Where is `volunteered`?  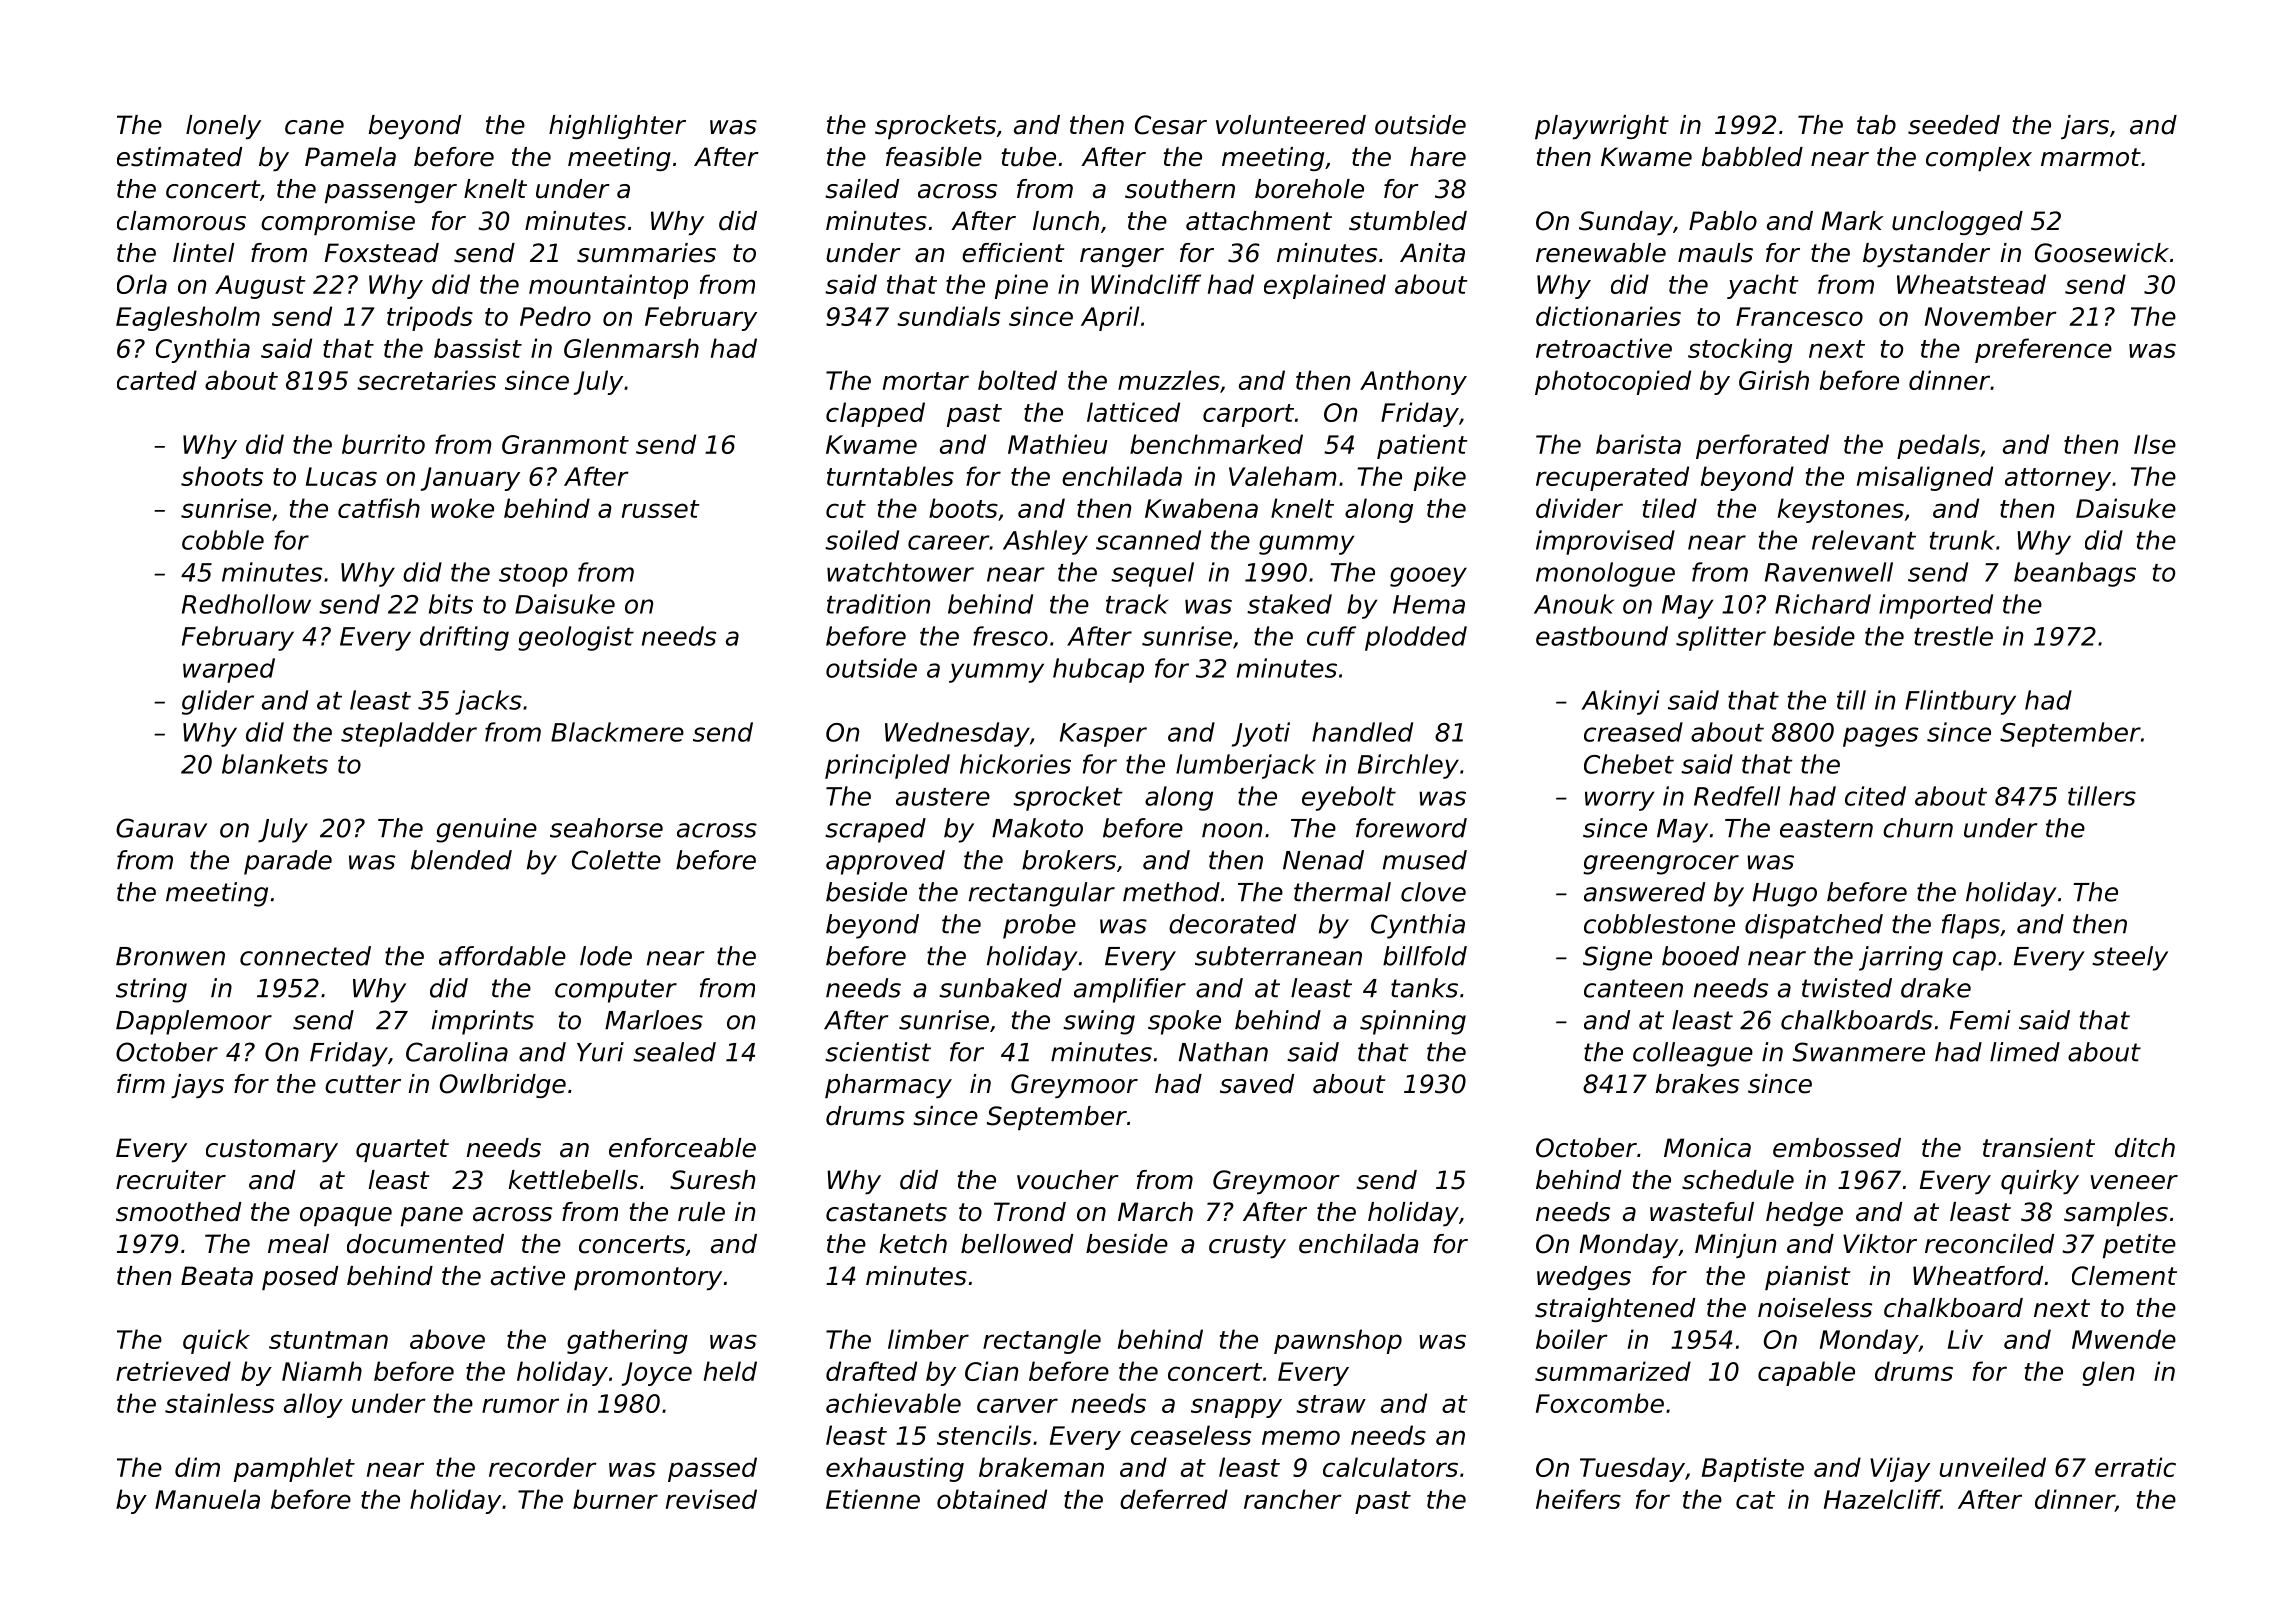
volunteered is located at coordinates (1291, 125).
